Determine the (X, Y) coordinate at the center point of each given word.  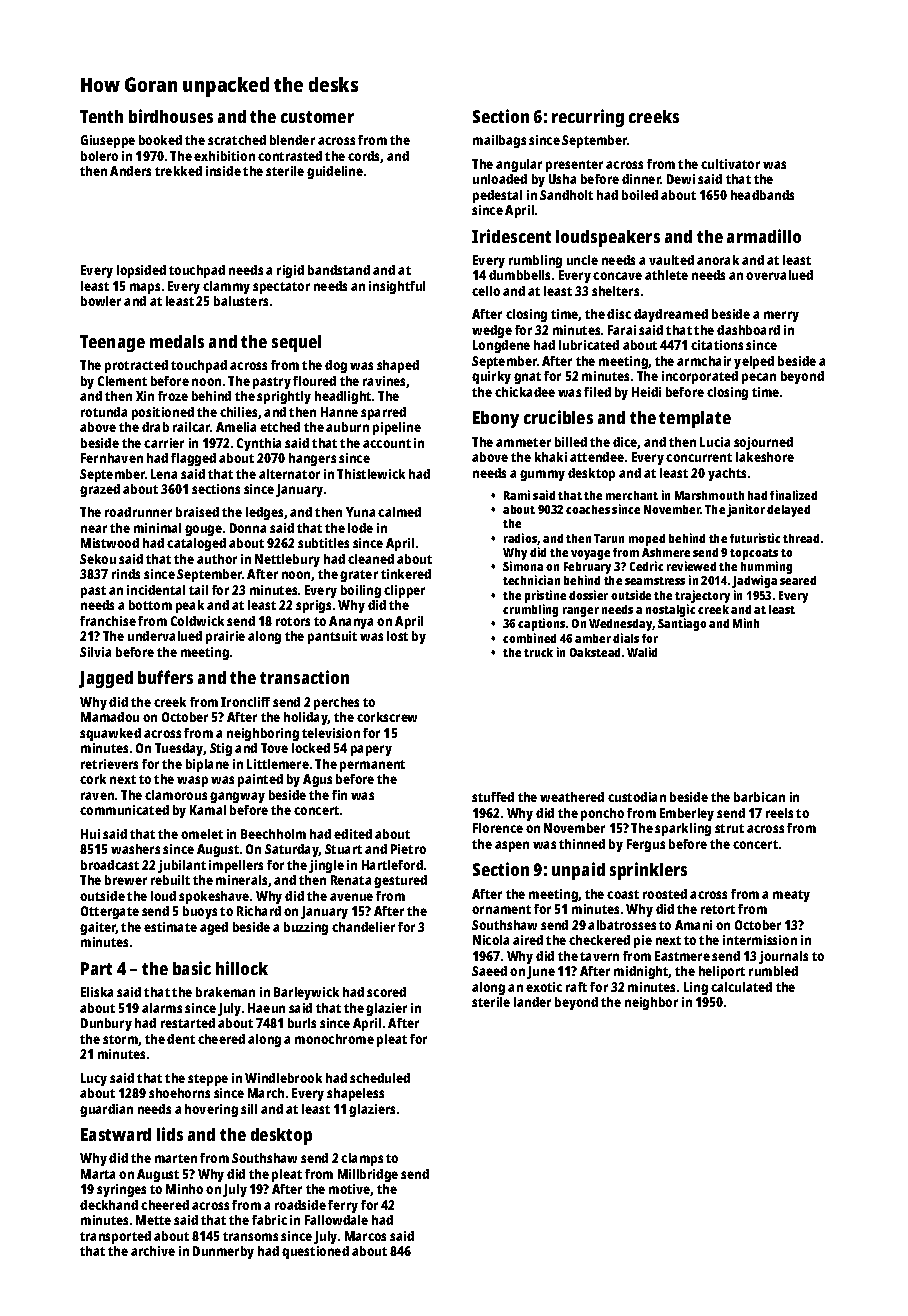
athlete (666, 275)
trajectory (702, 596)
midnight (641, 972)
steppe (208, 1080)
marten (176, 1158)
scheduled (380, 1078)
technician (531, 580)
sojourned (763, 443)
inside (223, 171)
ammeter (523, 442)
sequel (296, 343)
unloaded (500, 179)
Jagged (106, 679)
